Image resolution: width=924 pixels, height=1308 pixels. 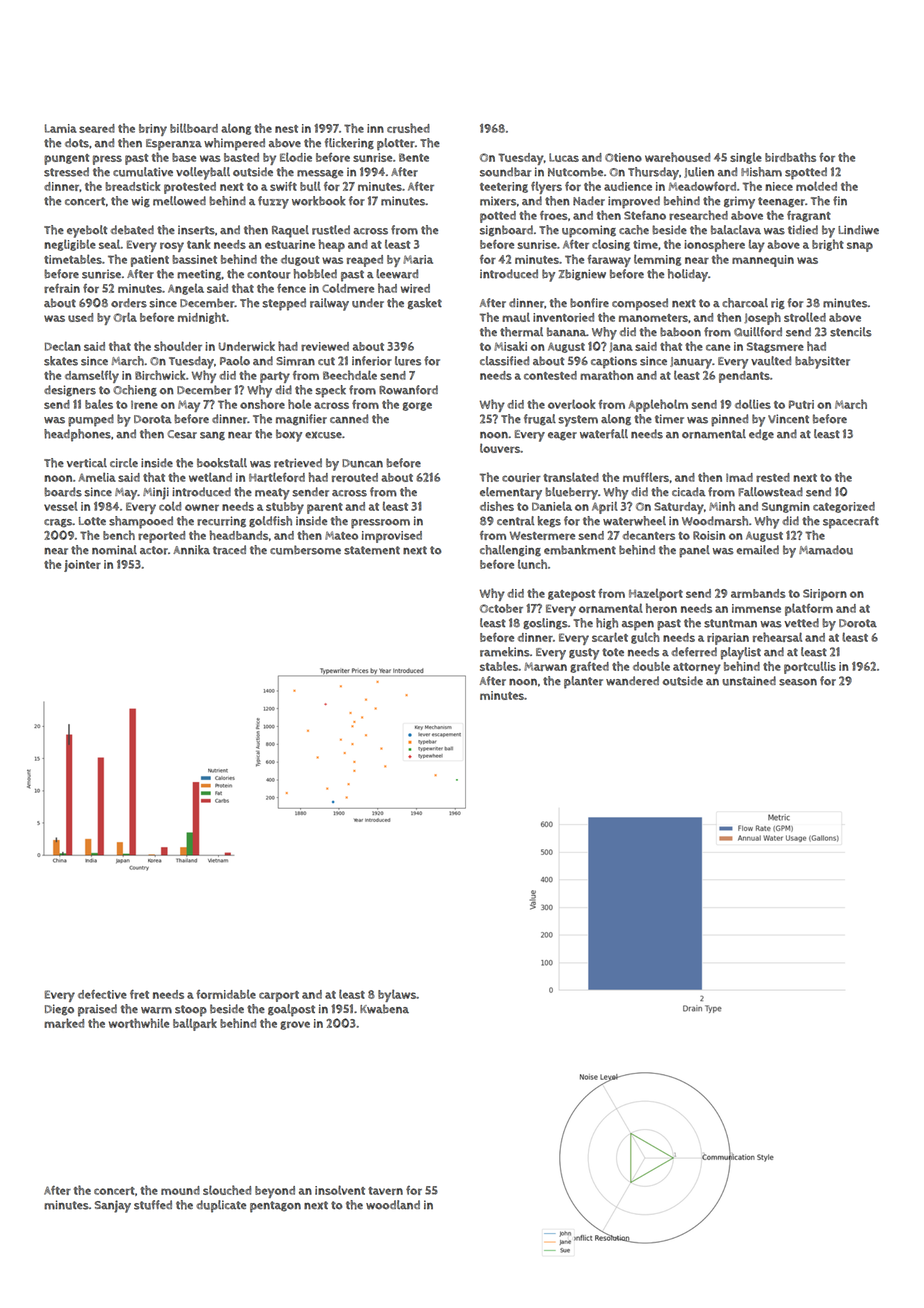 I want to click on woodland, so click(x=393, y=1205).
